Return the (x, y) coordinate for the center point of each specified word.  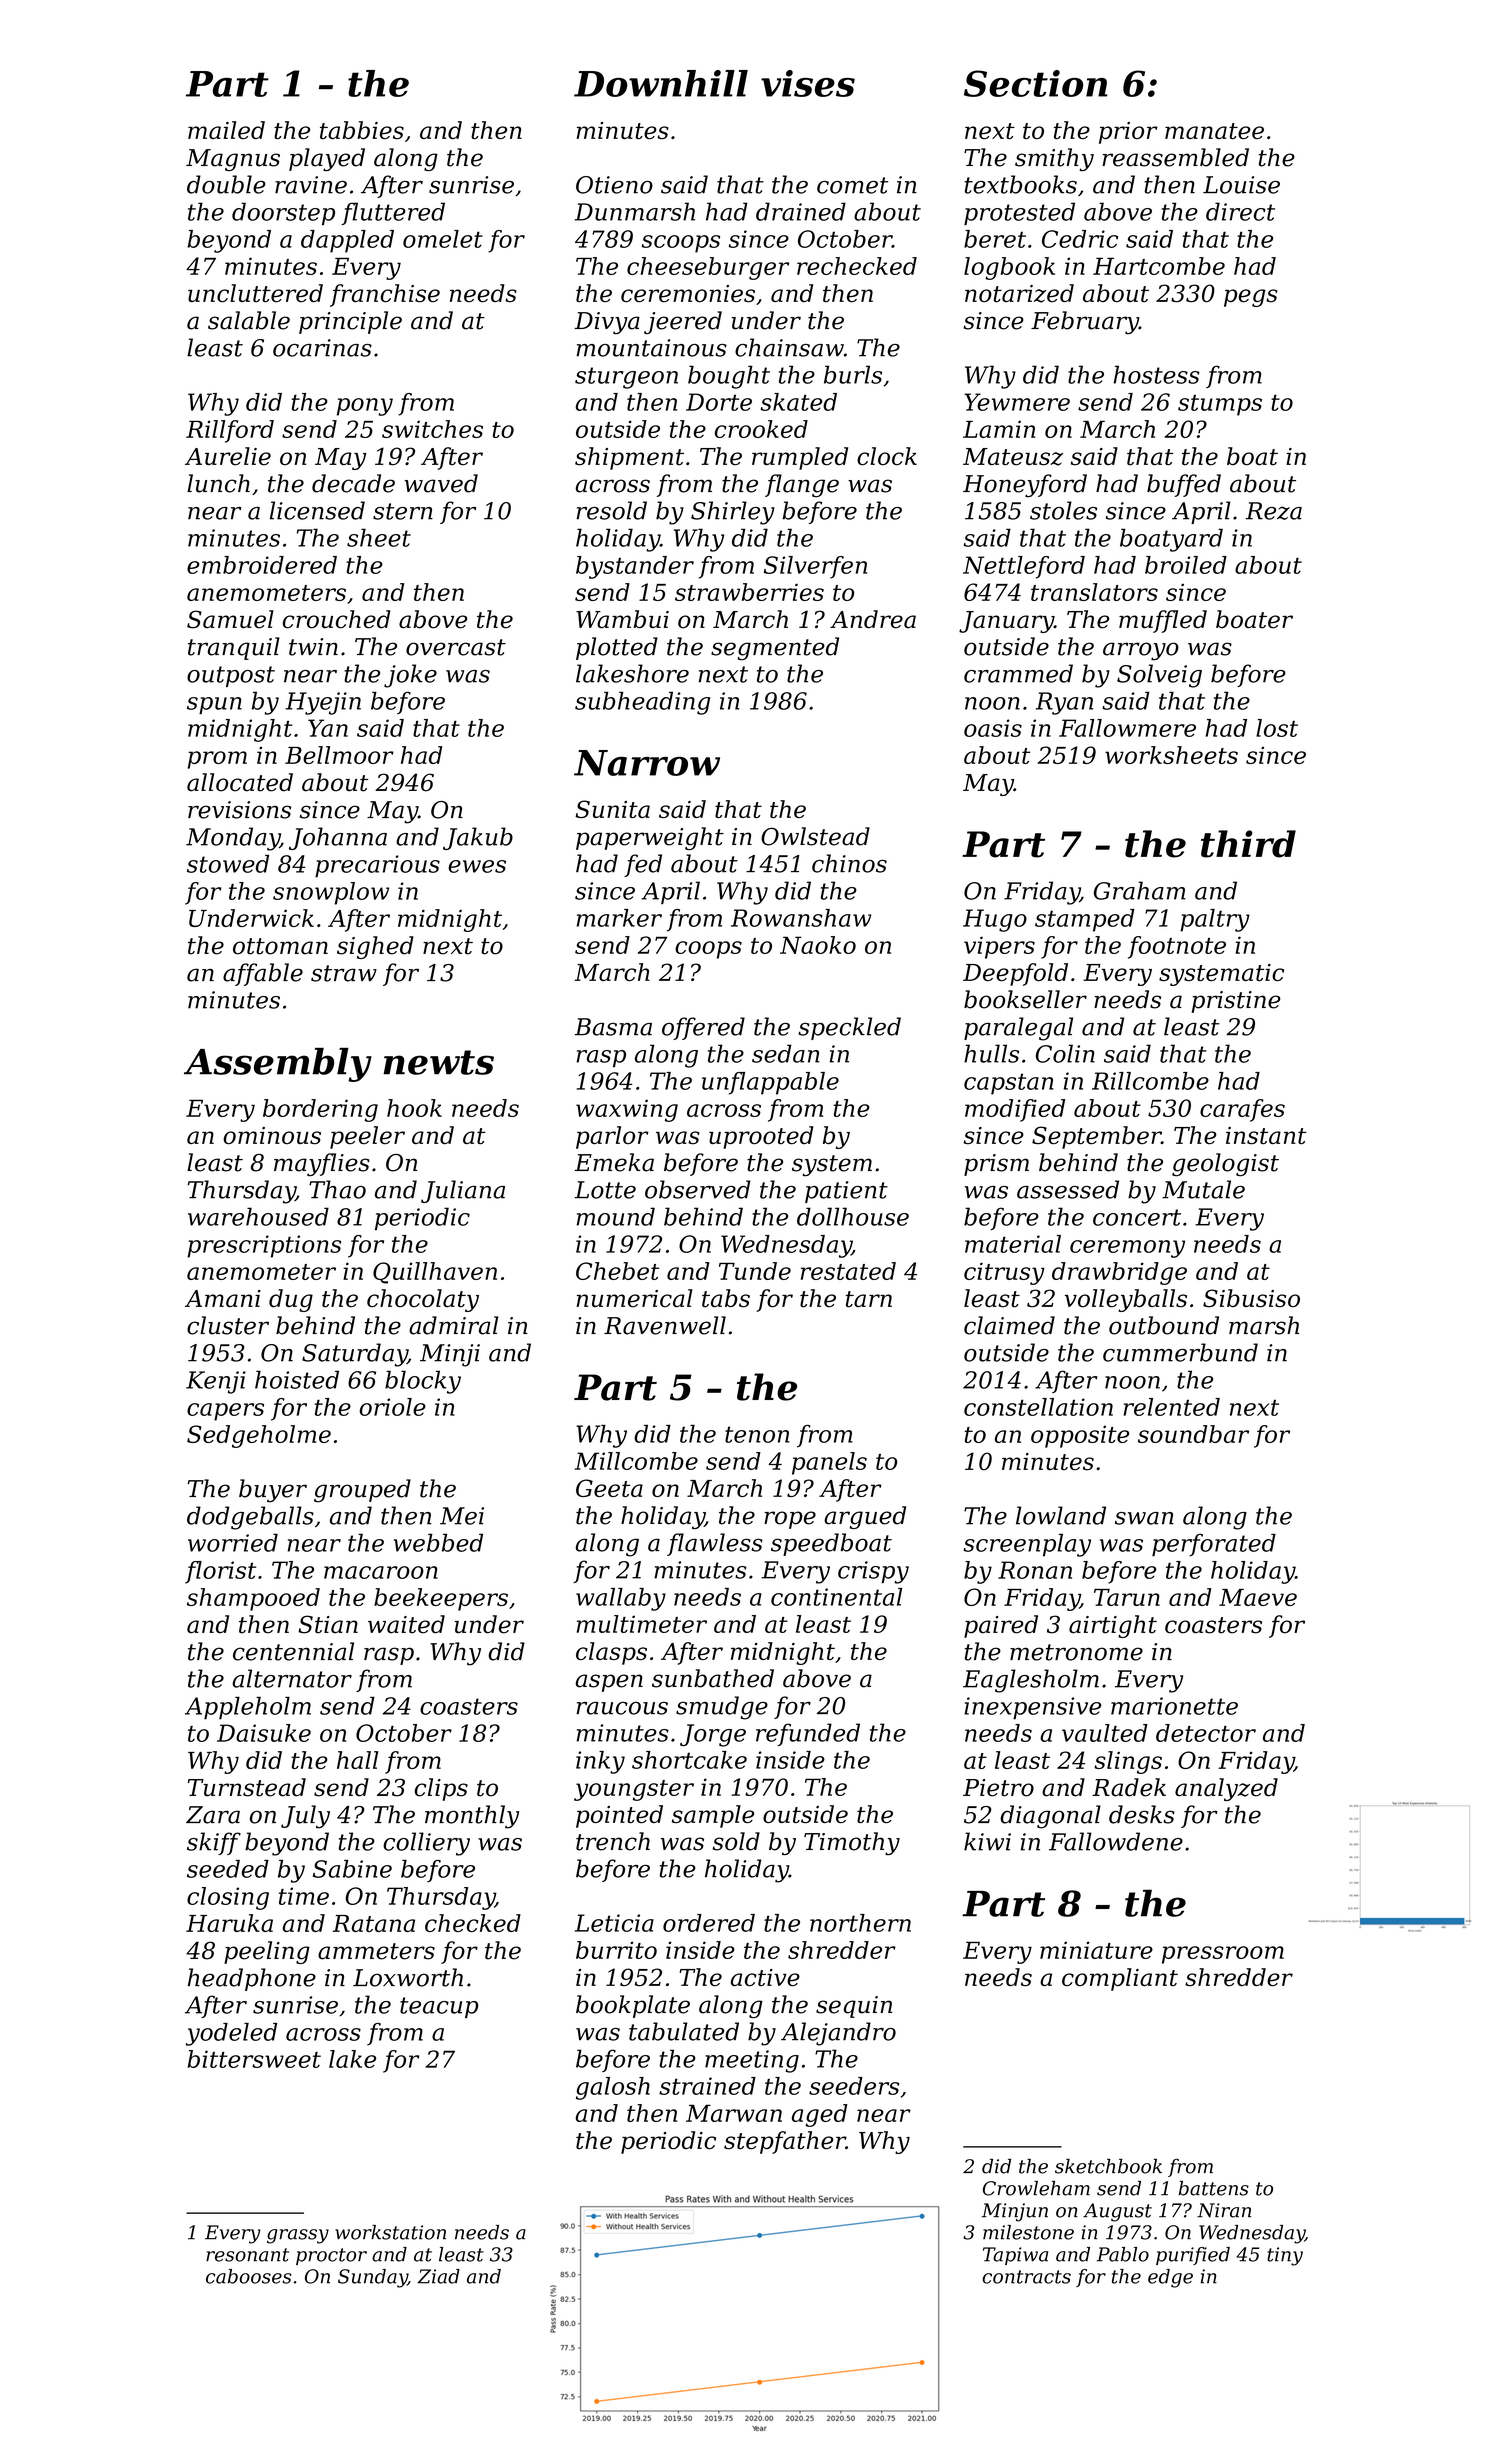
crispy (873, 1572)
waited (406, 1624)
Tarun (1127, 1597)
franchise (385, 295)
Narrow (647, 763)
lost (1277, 728)
